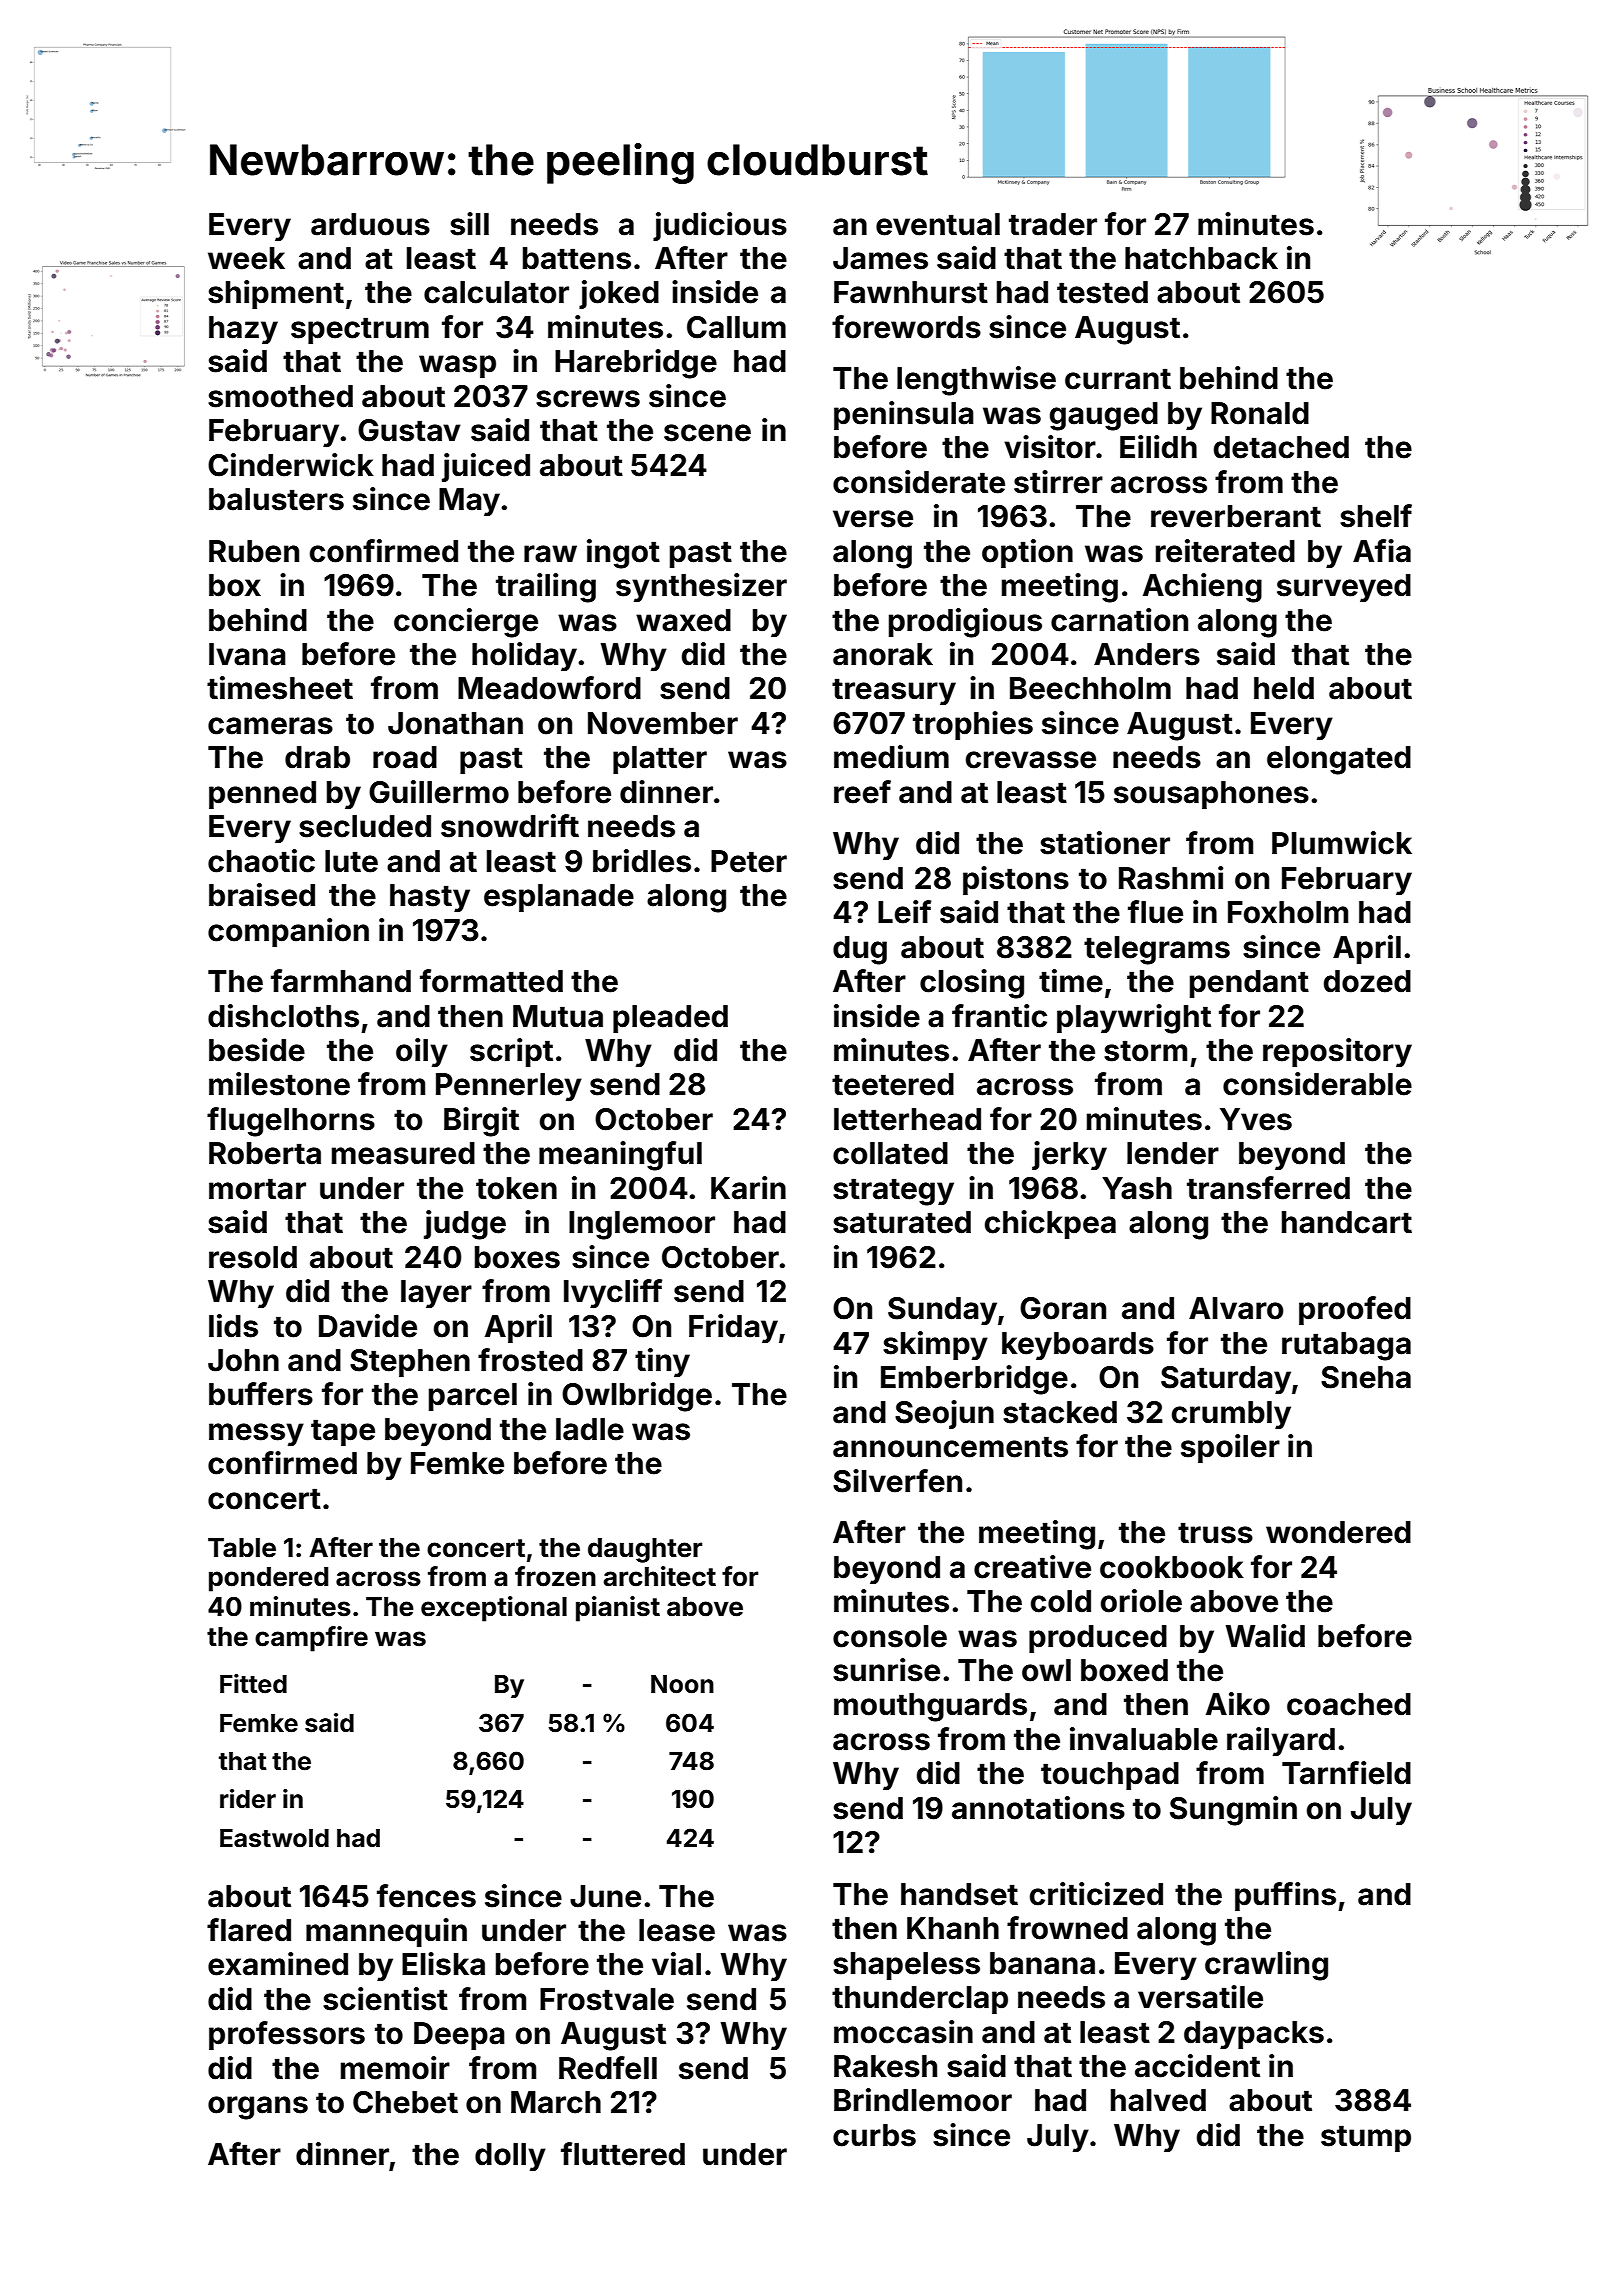 Image resolution: width=1620 pixels, height=2292 pixels. I want to click on judicious, so click(720, 226).
